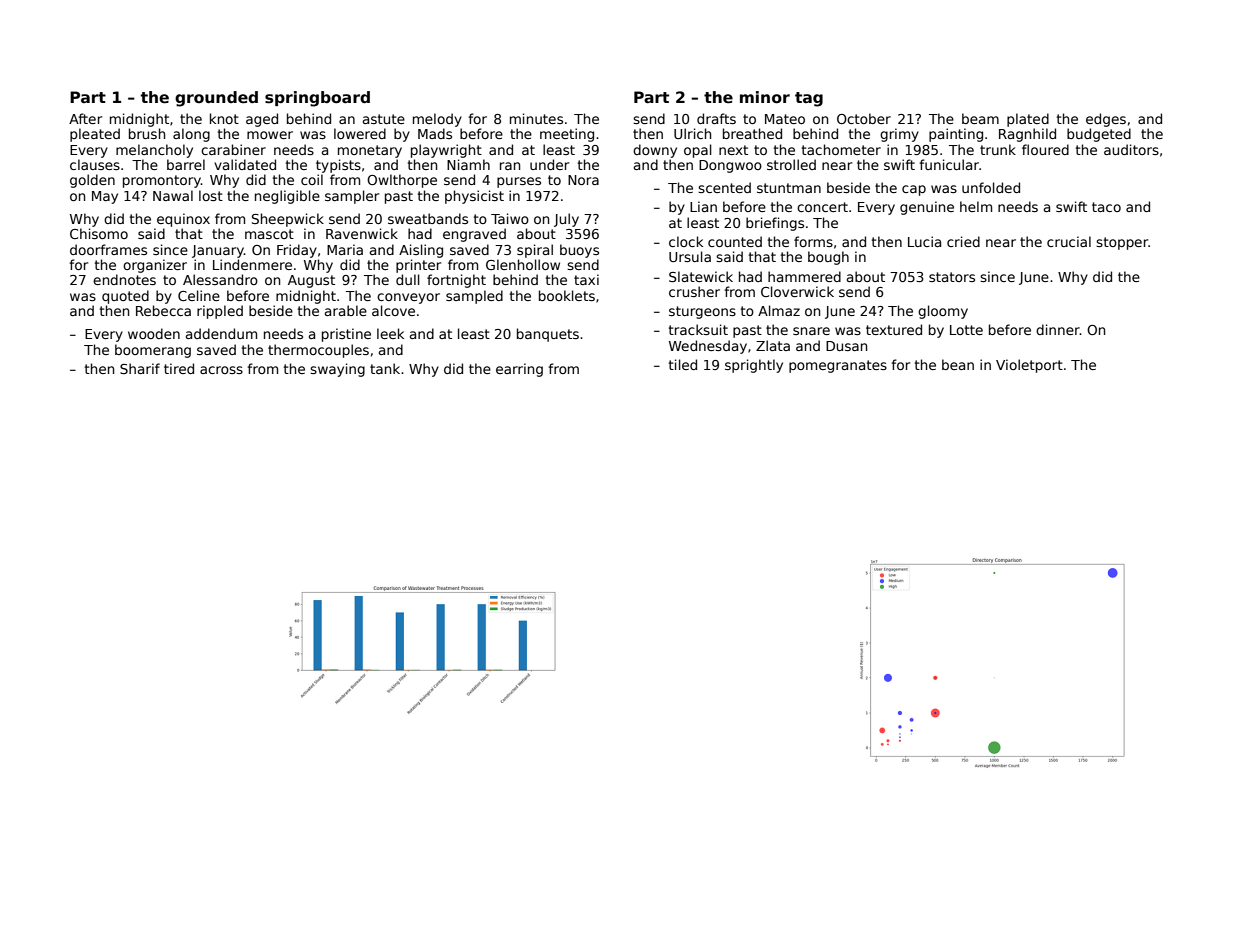  Describe the element at coordinates (85, 118) in the image. I see `After` at that location.
